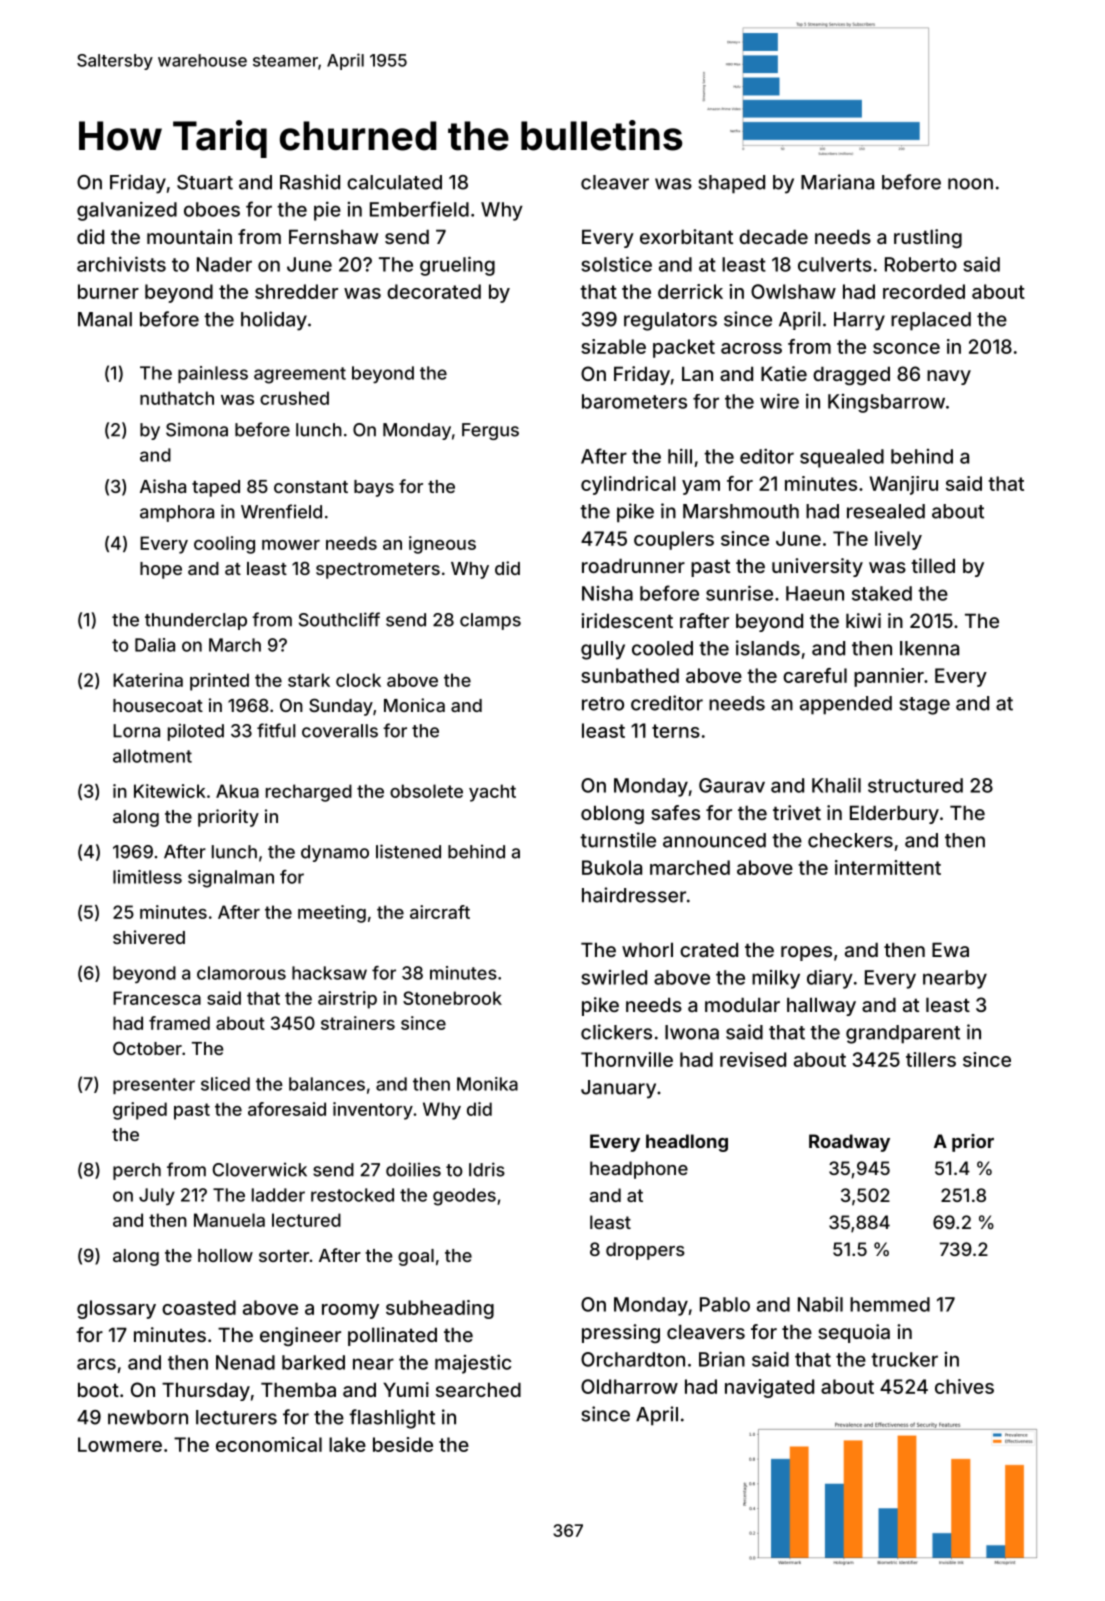 This screenshot has width=1105, height=1601. What do you see at coordinates (915, 785) in the screenshot?
I see `structured` at bounding box center [915, 785].
